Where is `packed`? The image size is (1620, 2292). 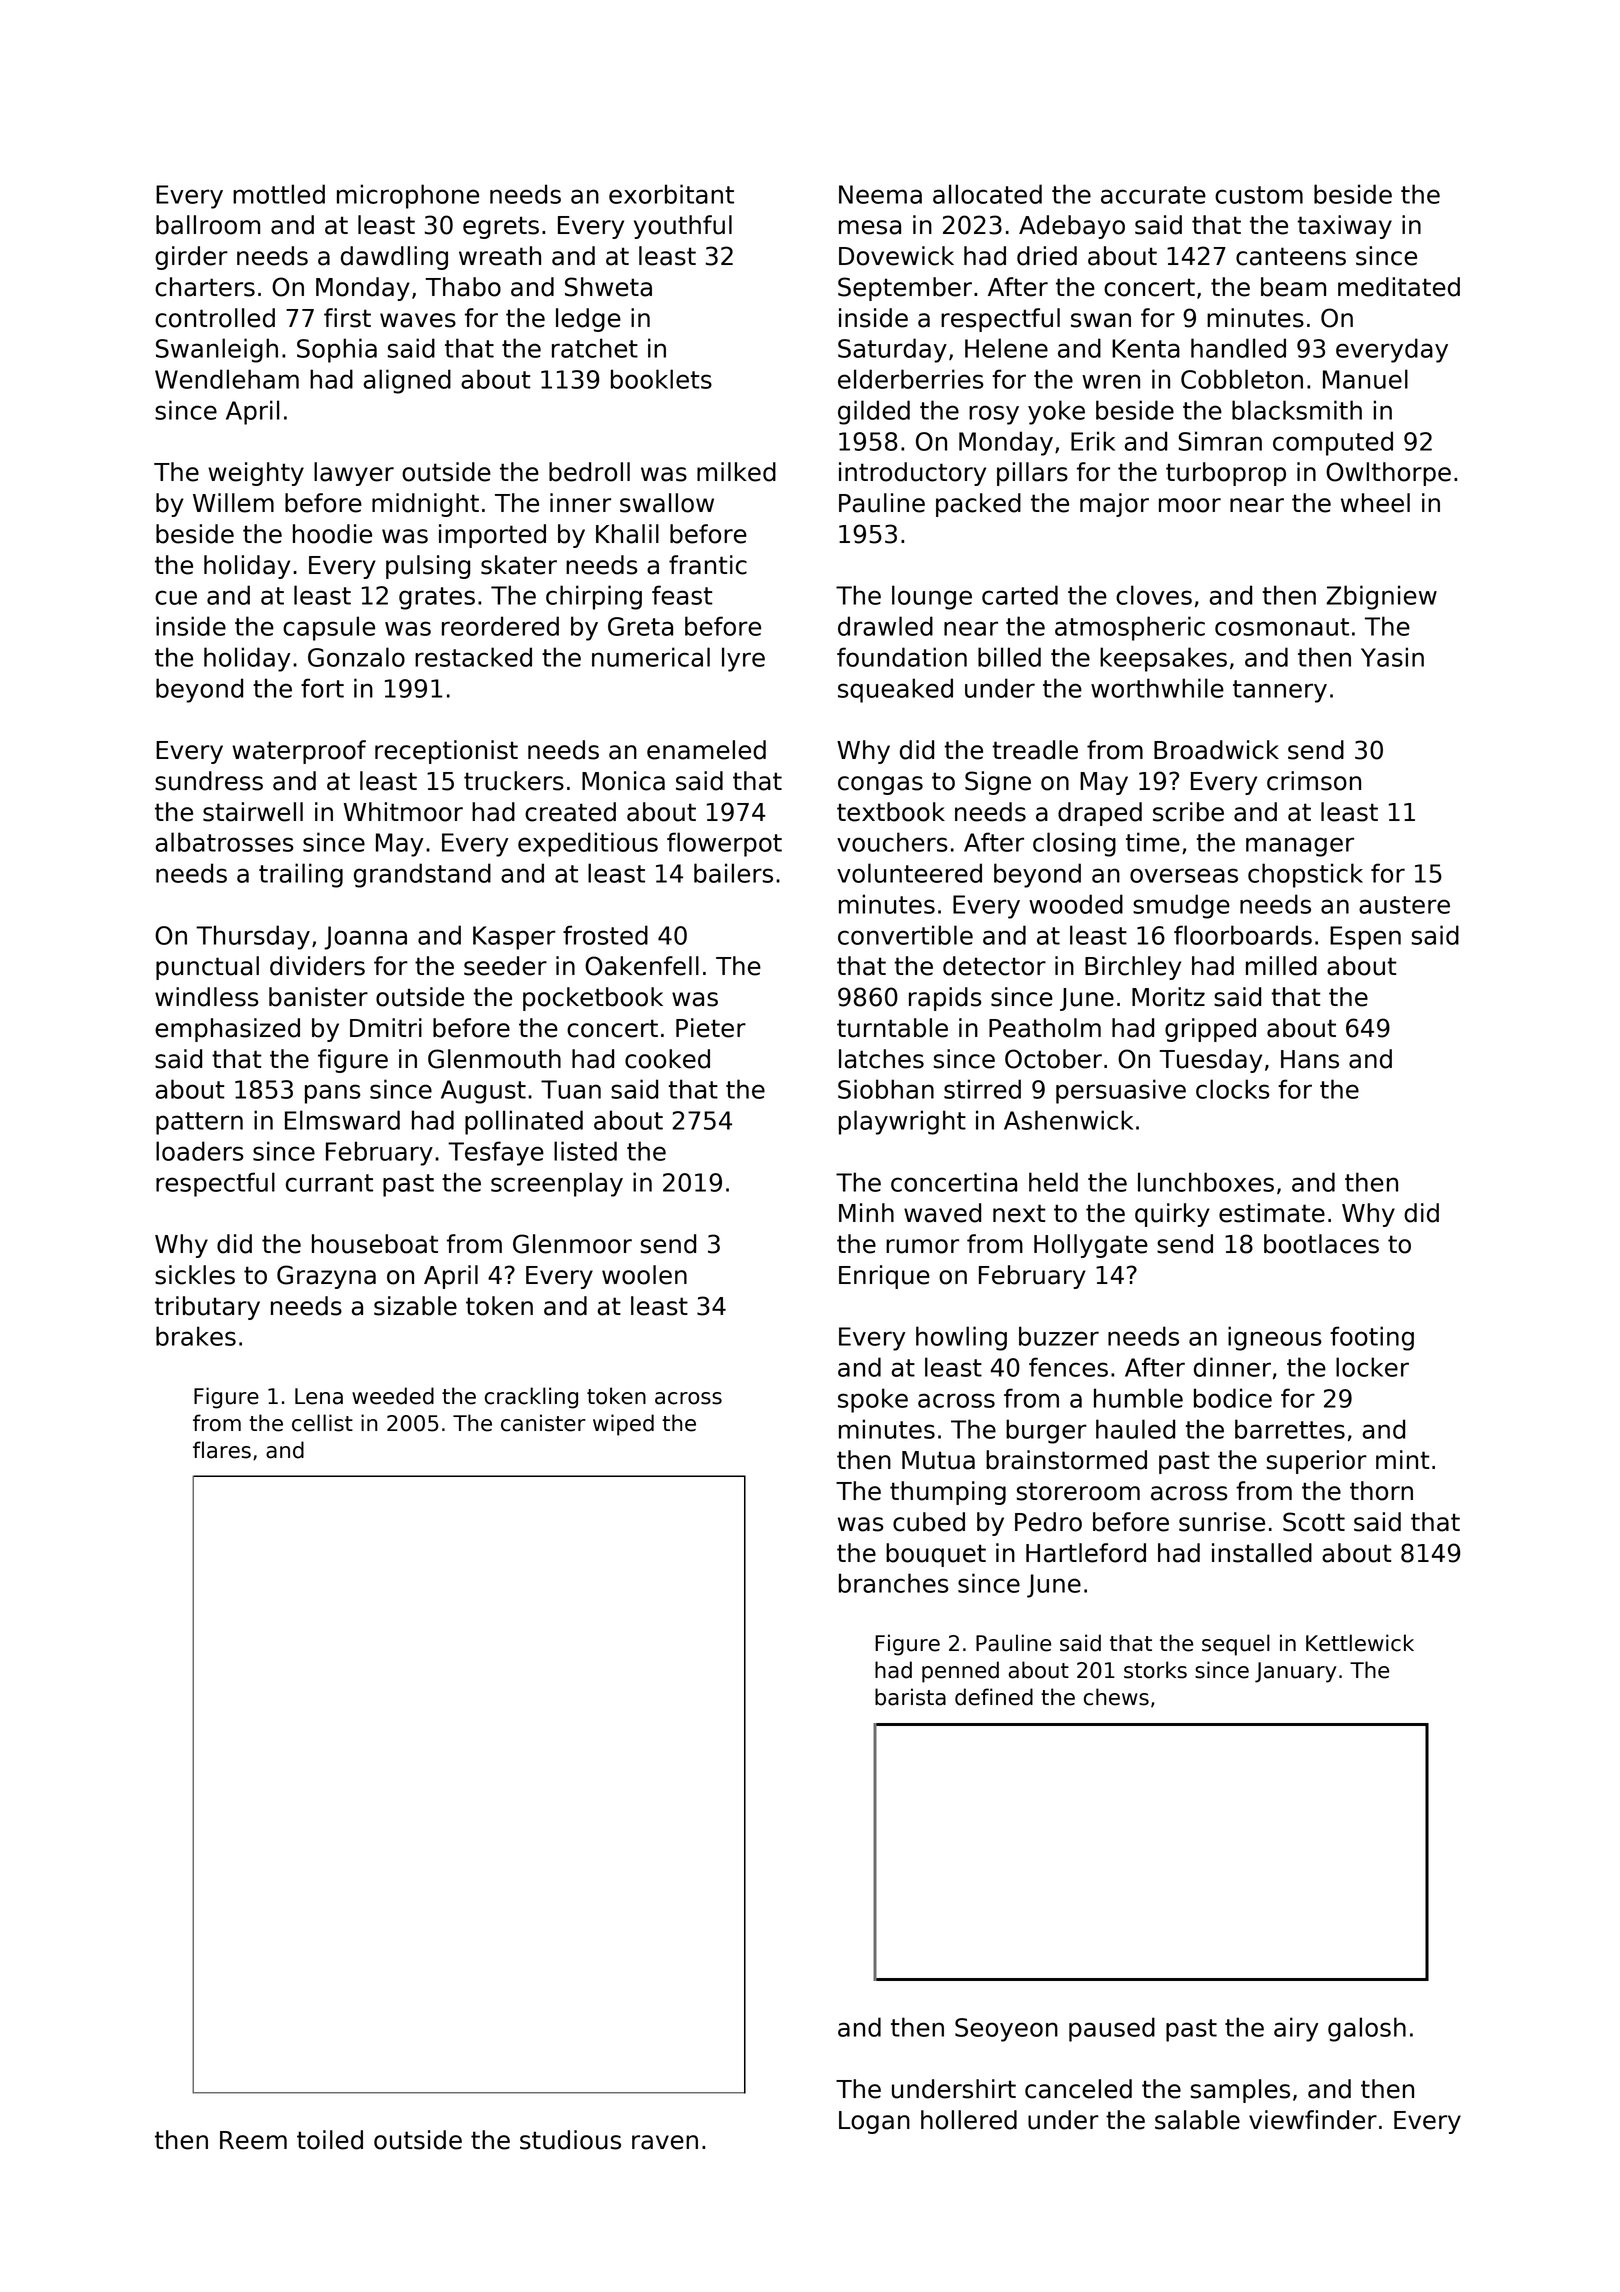 packed is located at coordinates (978, 505).
